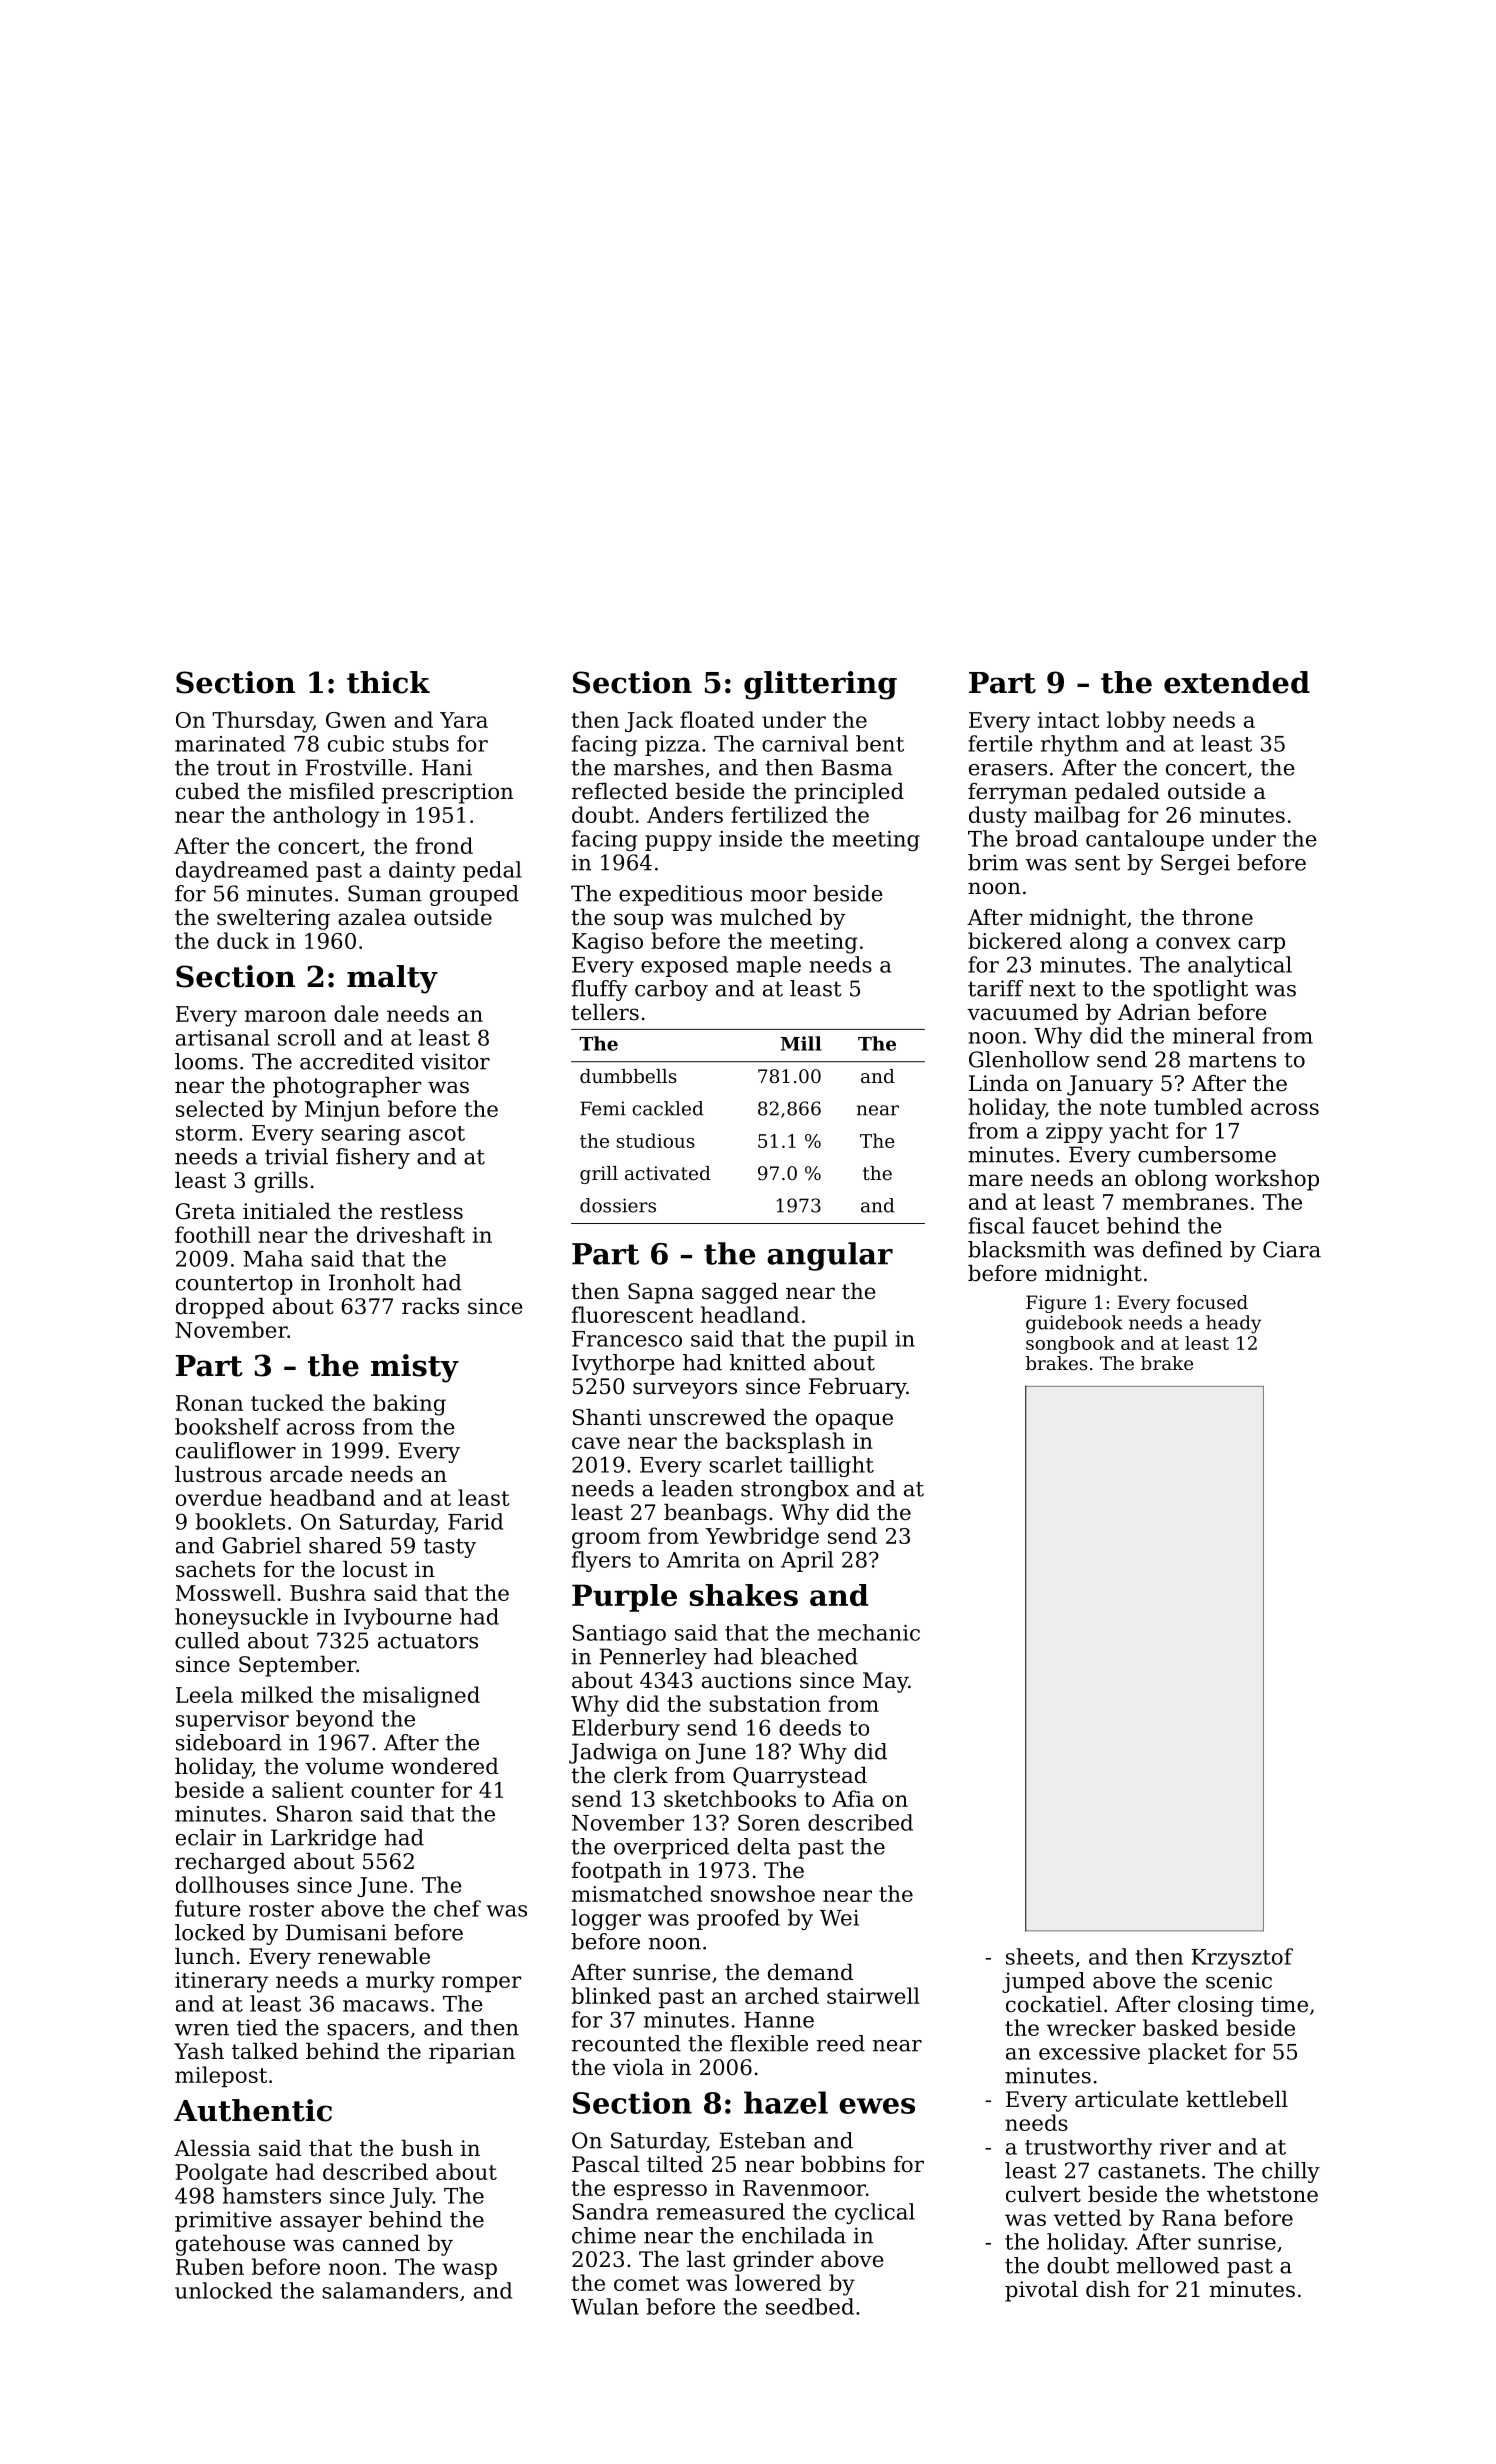  I want to click on seedbed, so click(810, 2306).
